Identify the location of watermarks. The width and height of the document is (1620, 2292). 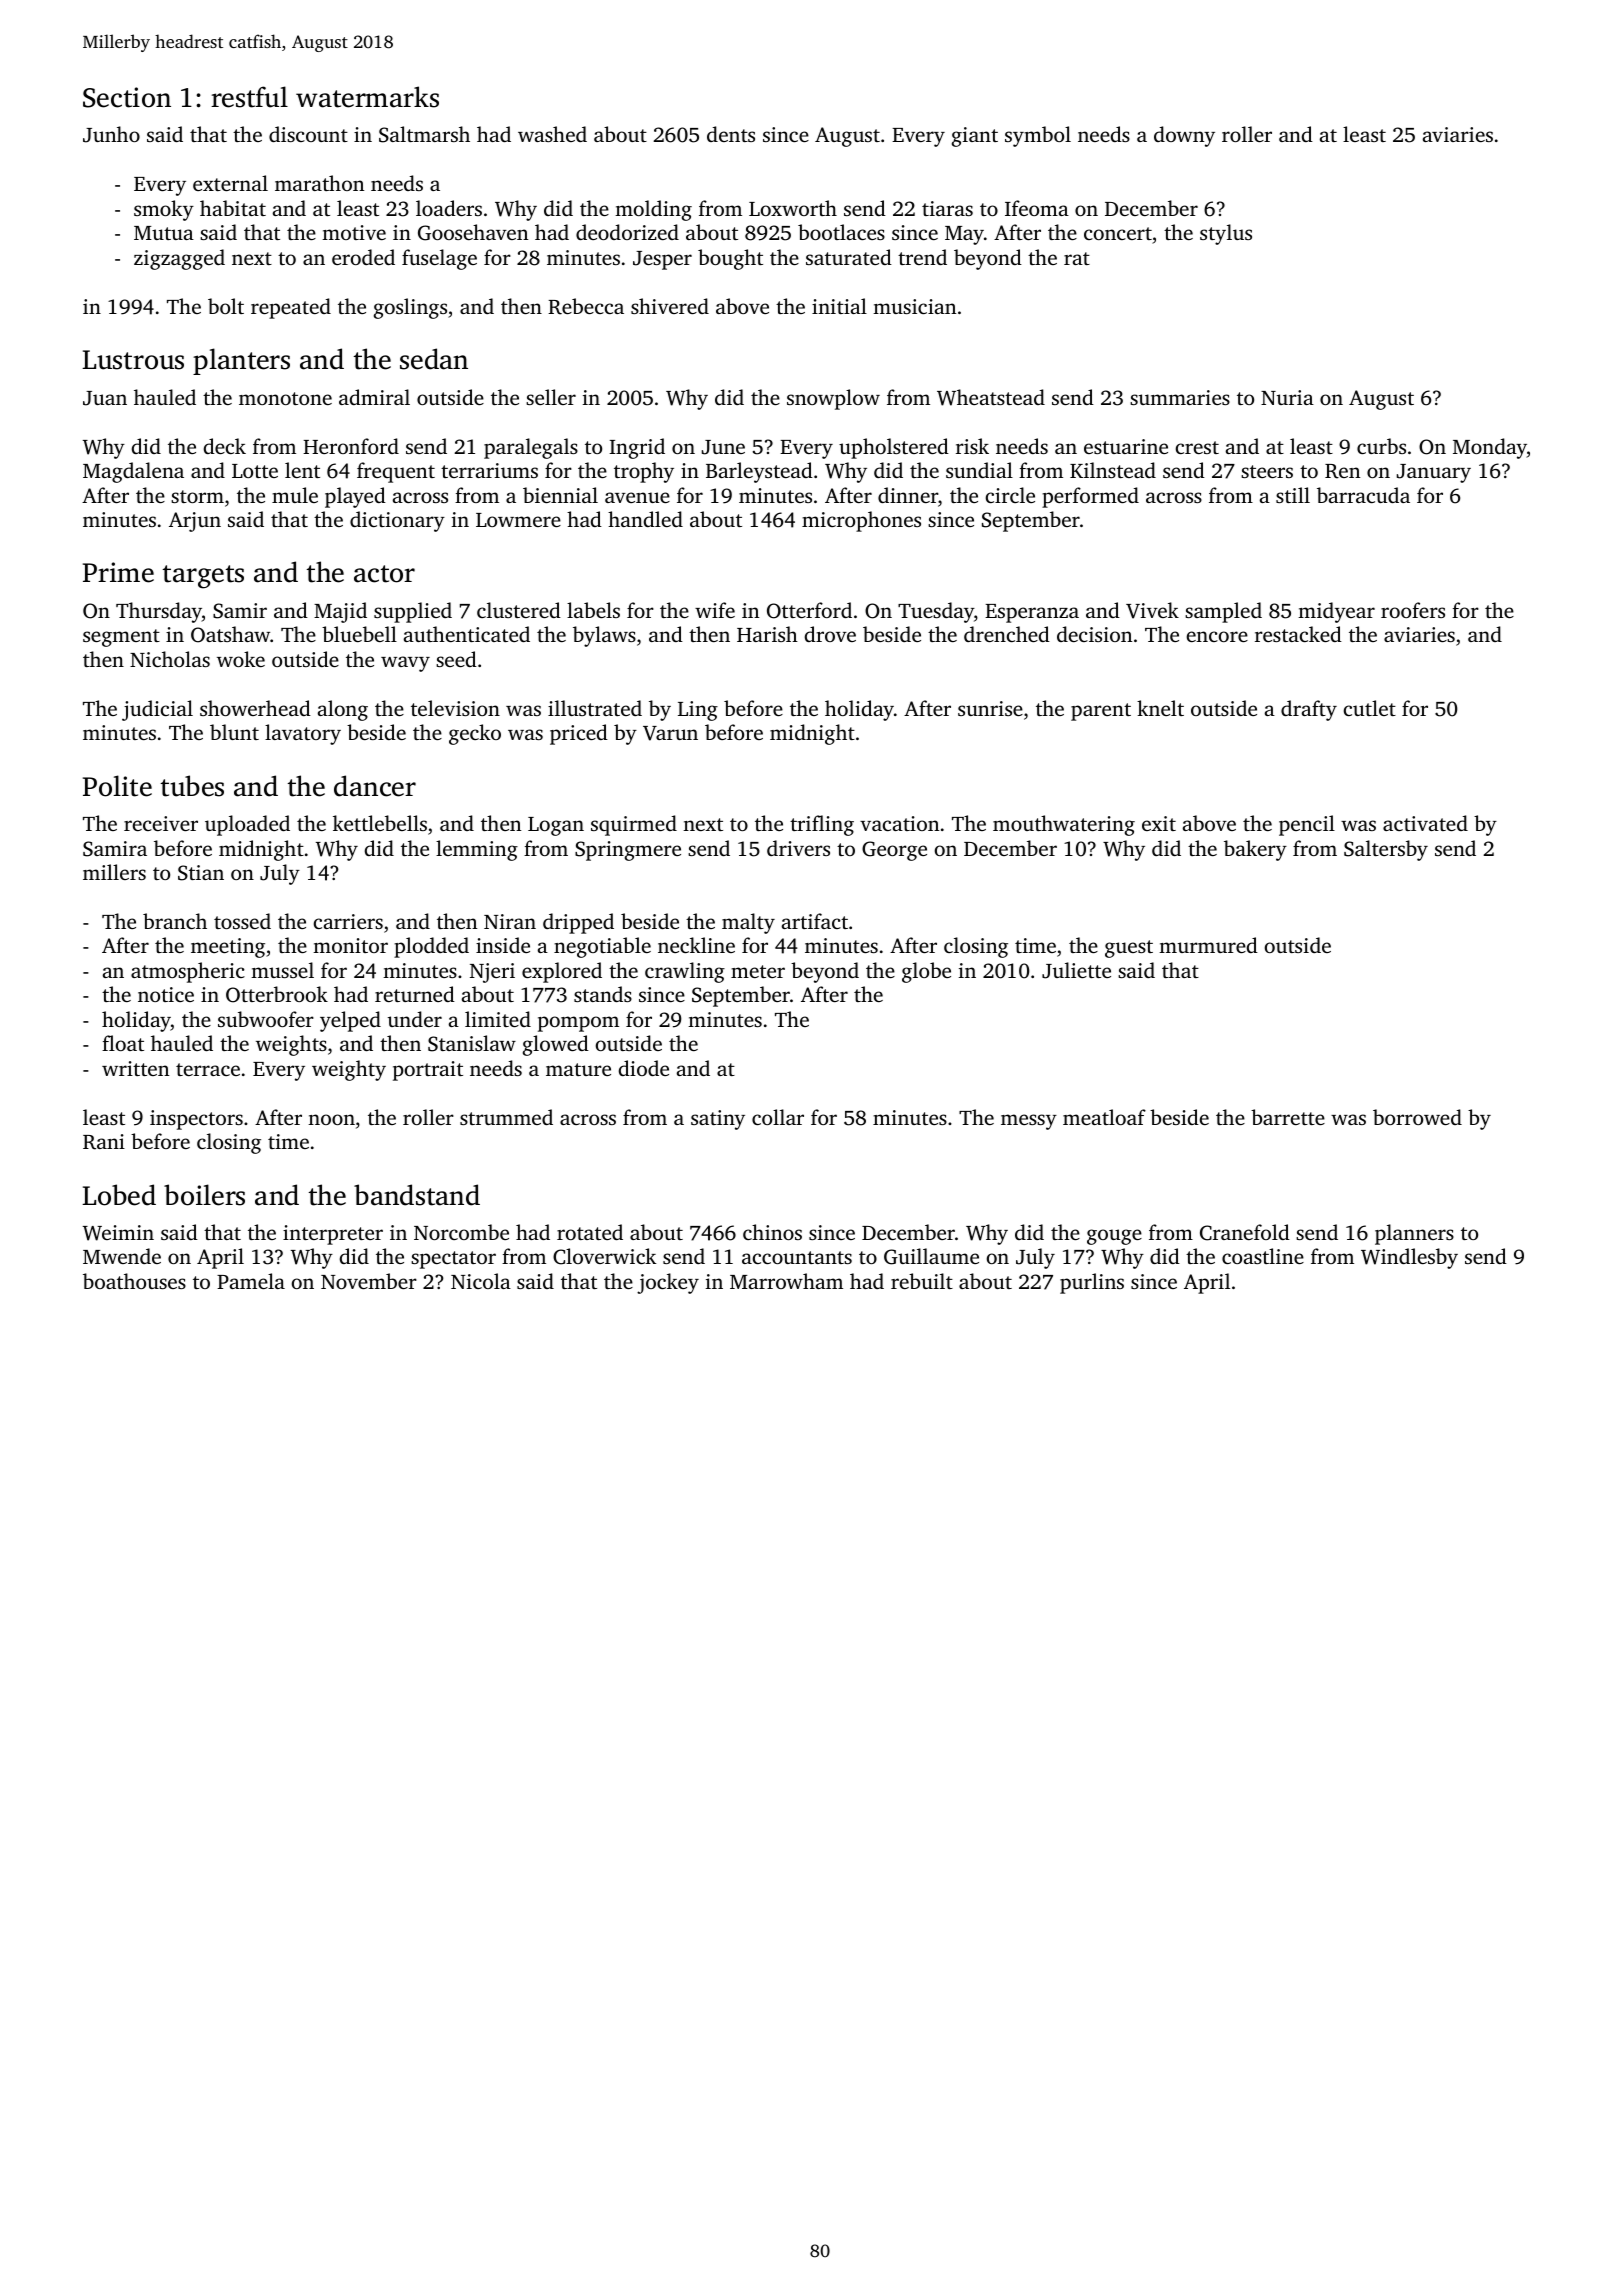
(367, 97).
